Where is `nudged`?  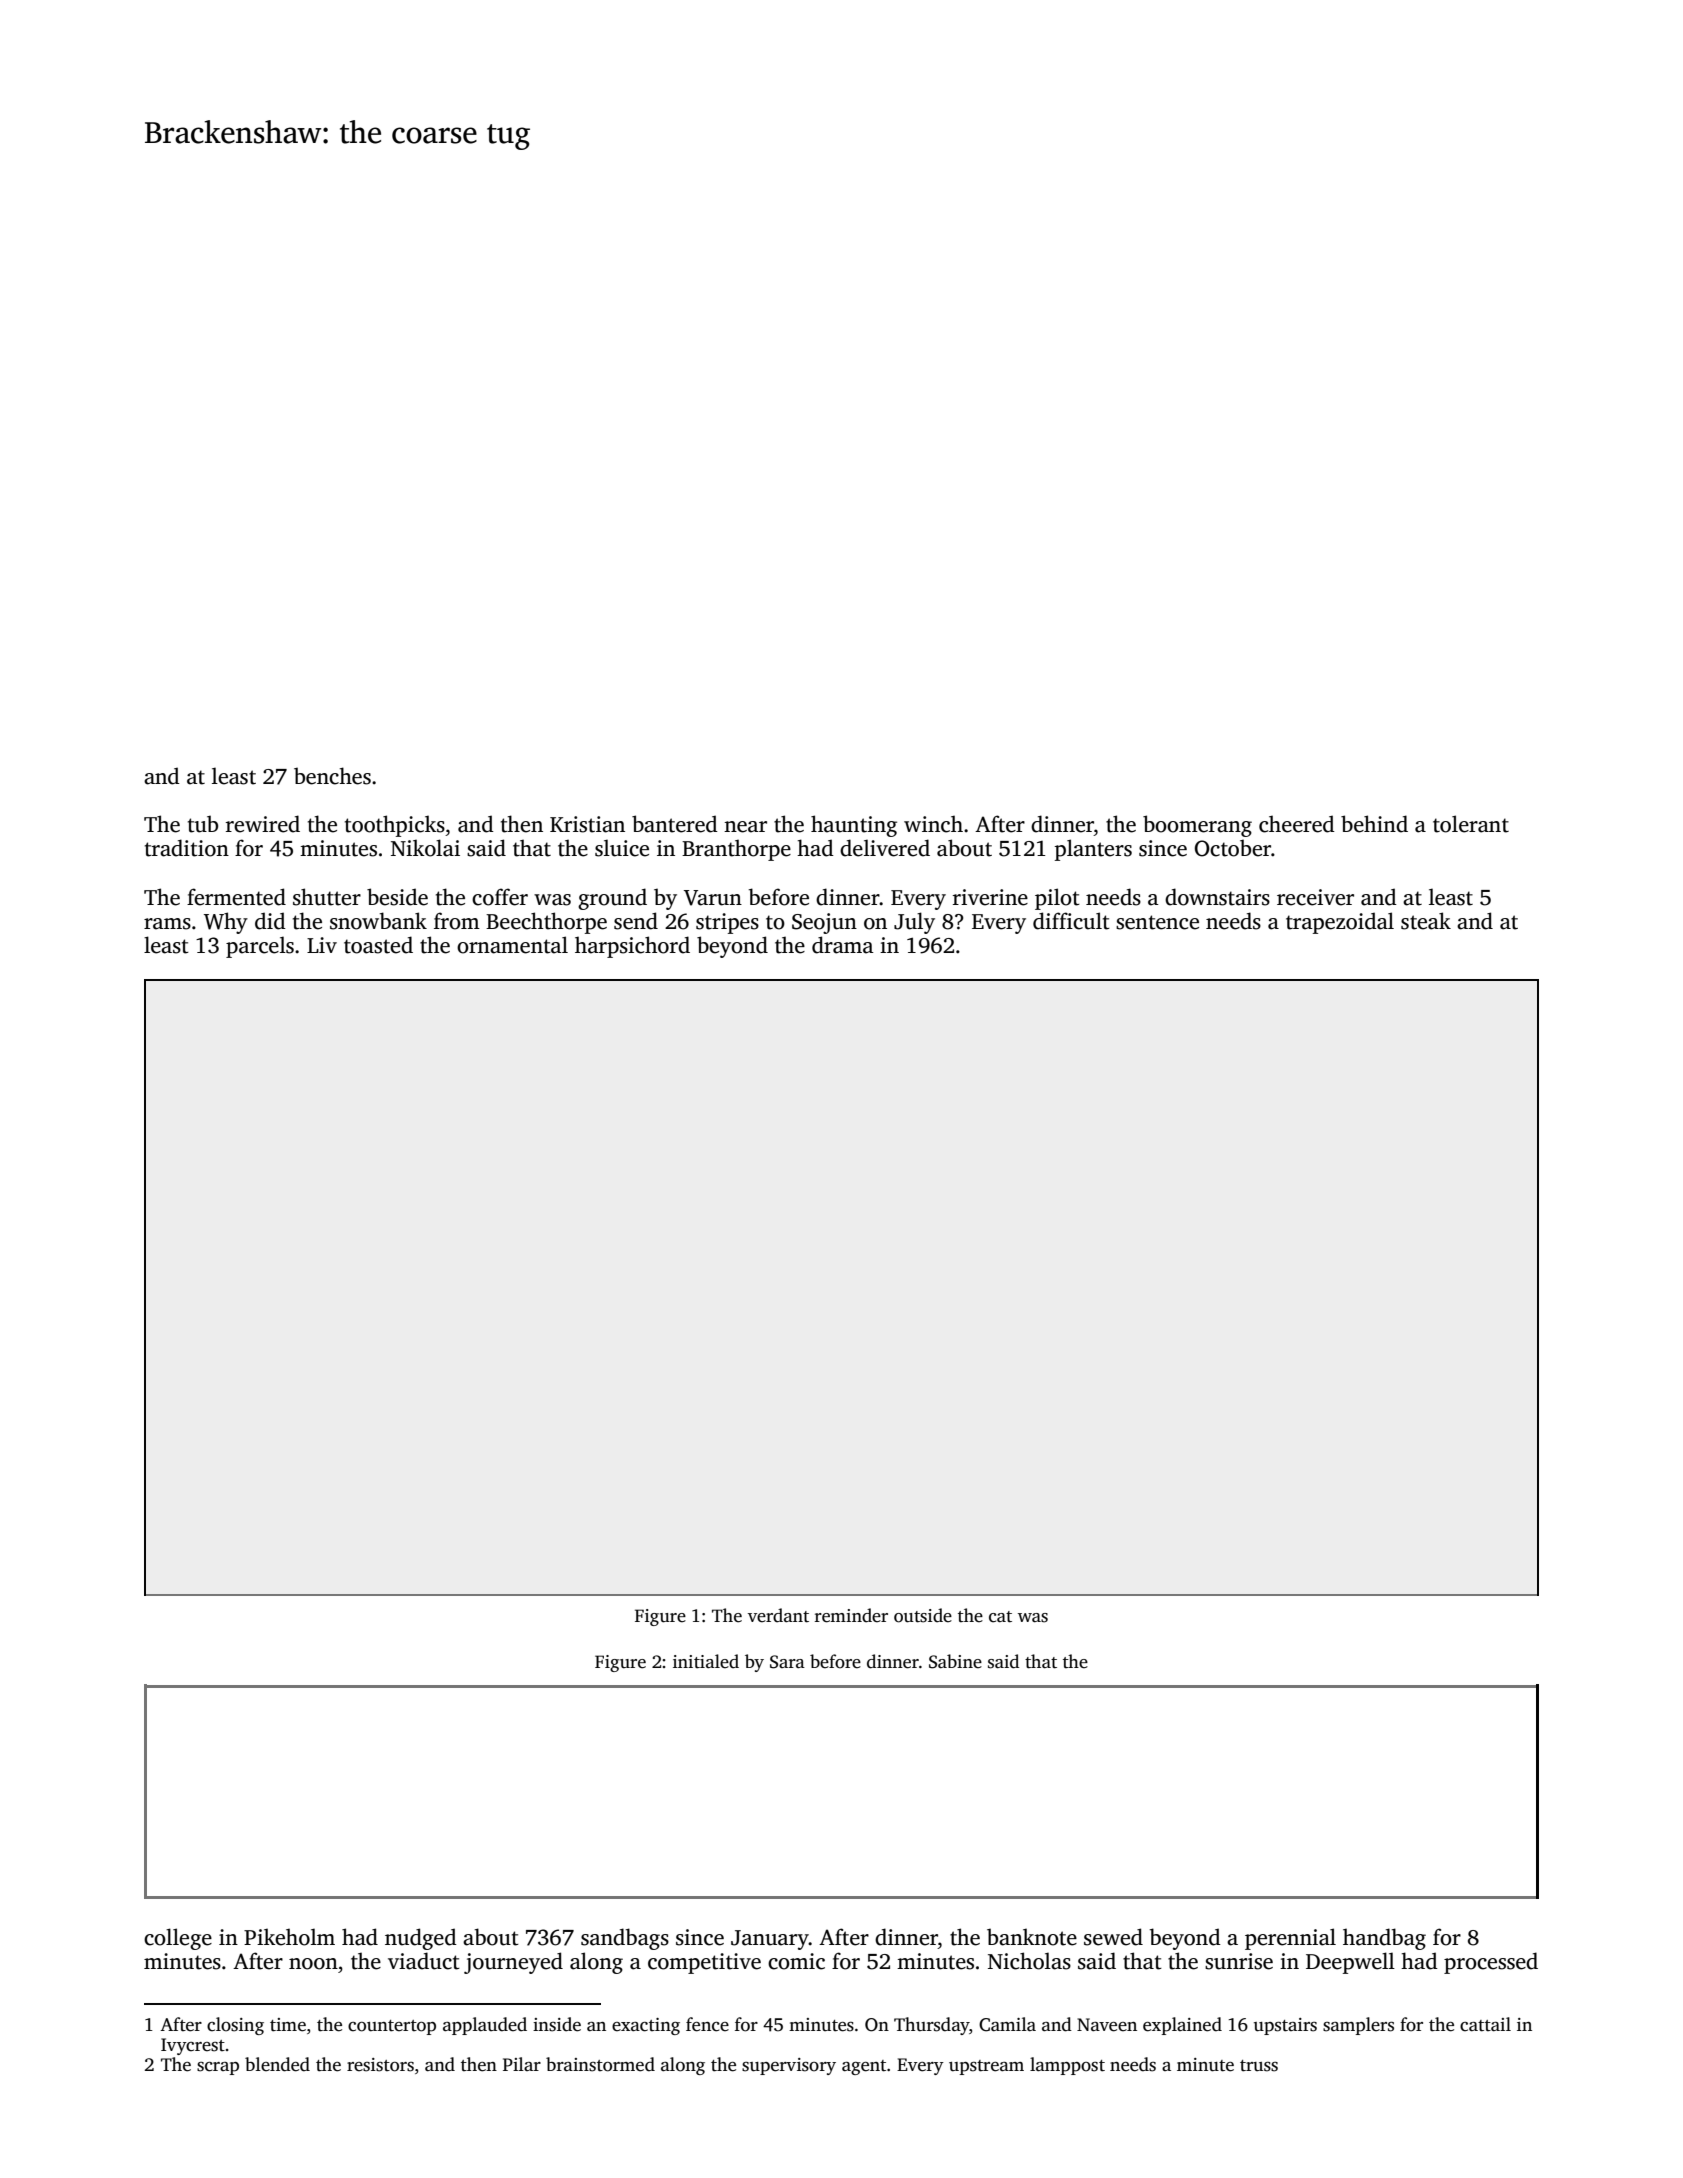 nudged is located at coordinates (421, 1939).
